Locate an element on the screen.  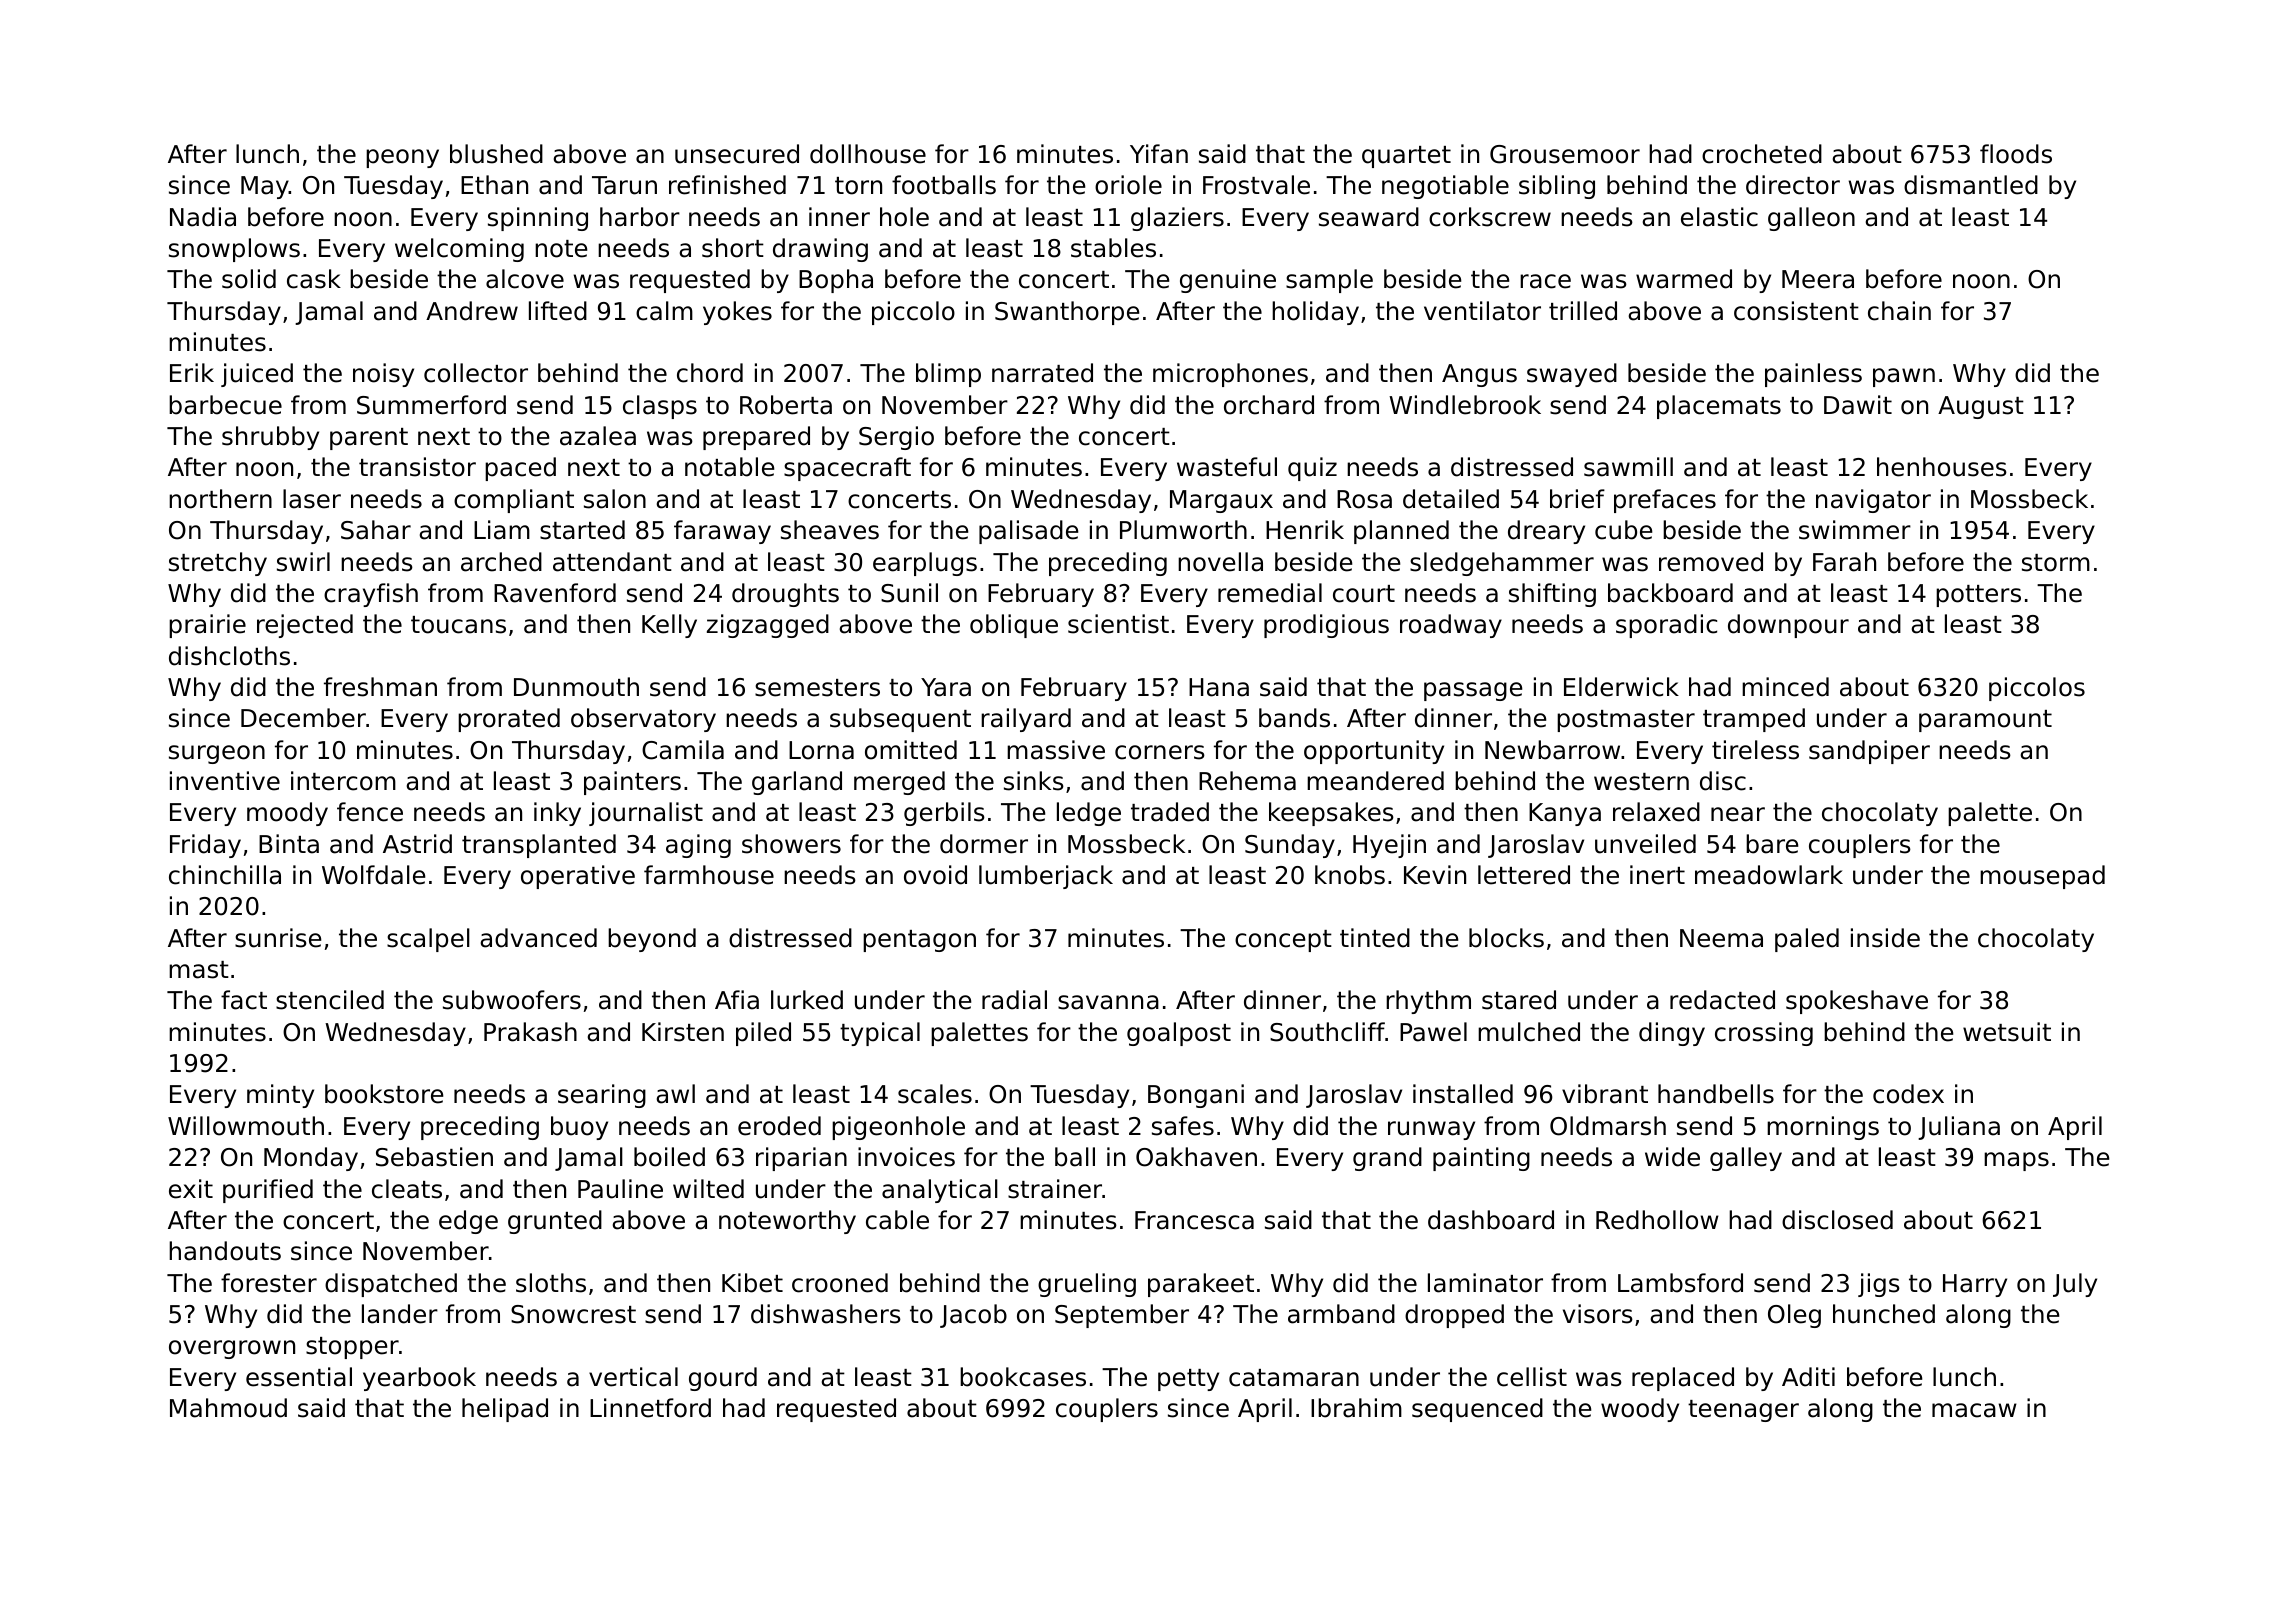
peony is located at coordinates (402, 158).
